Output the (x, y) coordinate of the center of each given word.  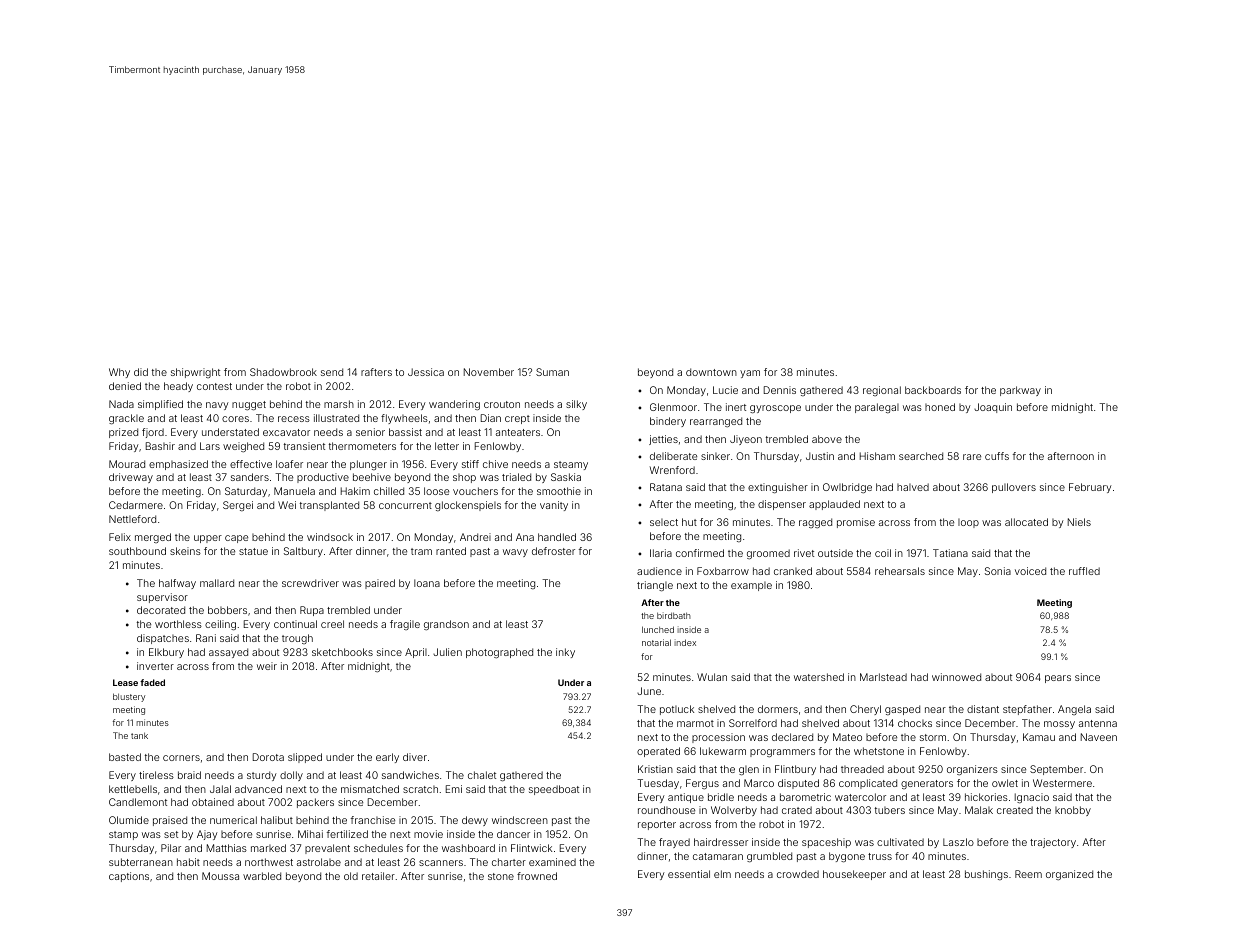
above (827, 439)
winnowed (956, 677)
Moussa (220, 876)
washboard (468, 848)
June (649, 691)
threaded (862, 769)
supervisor (162, 598)
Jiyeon (746, 440)
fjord (153, 433)
